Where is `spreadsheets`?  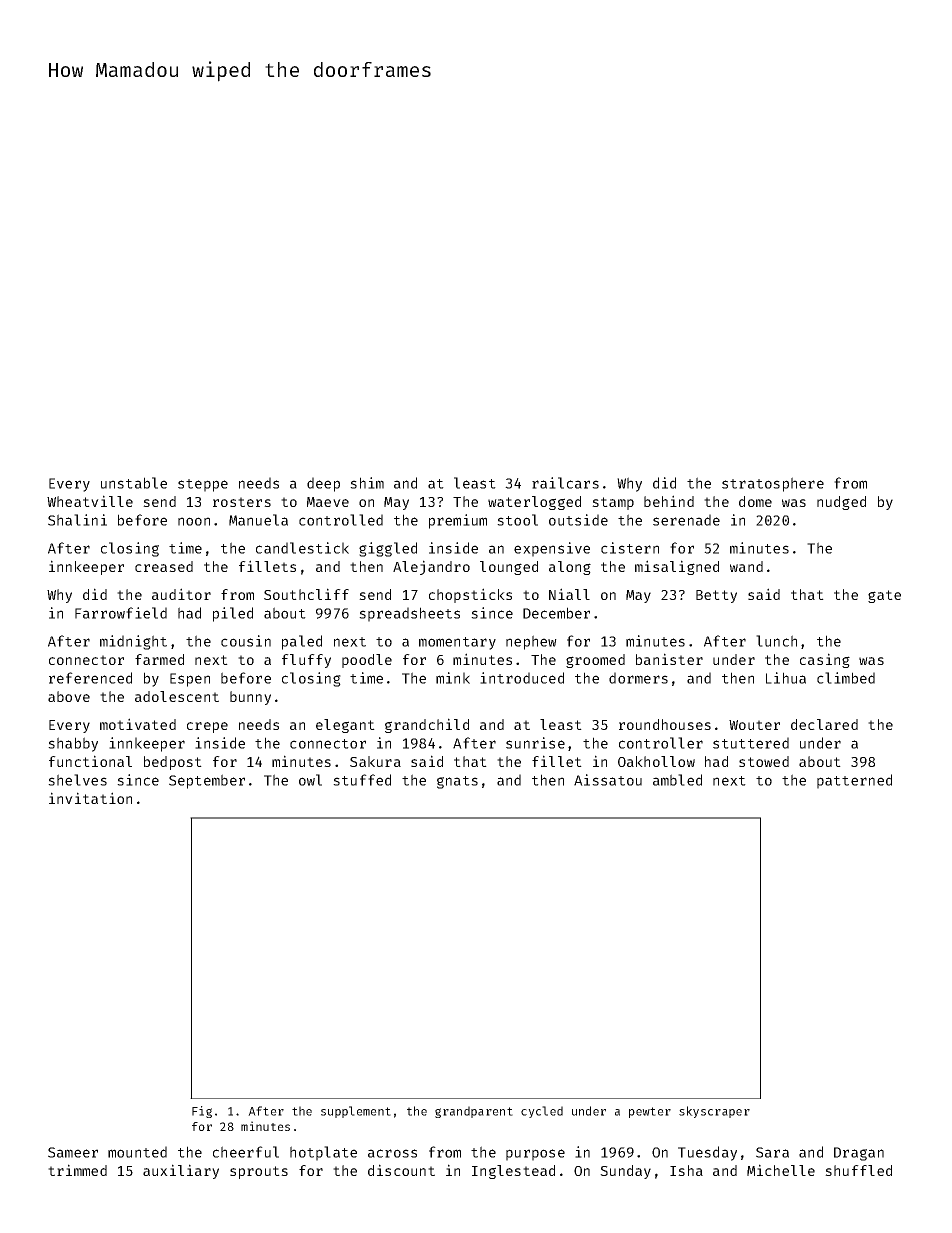 spreadsheets is located at coordinates (409, 614).
